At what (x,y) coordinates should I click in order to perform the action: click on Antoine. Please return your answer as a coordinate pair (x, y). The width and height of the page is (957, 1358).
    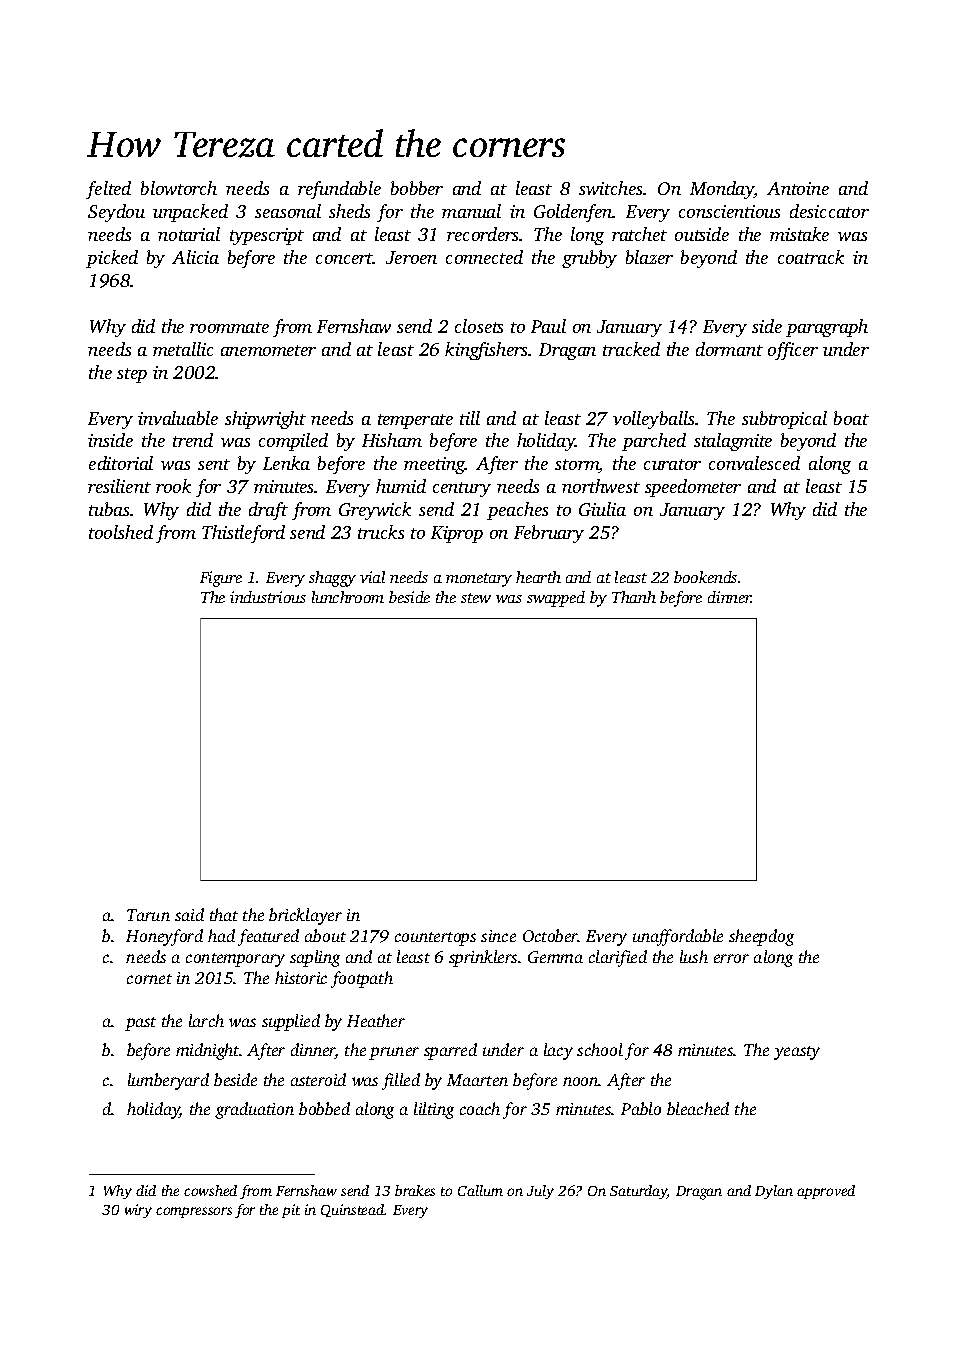
    Looking at the image, I should click on (798, 188).
